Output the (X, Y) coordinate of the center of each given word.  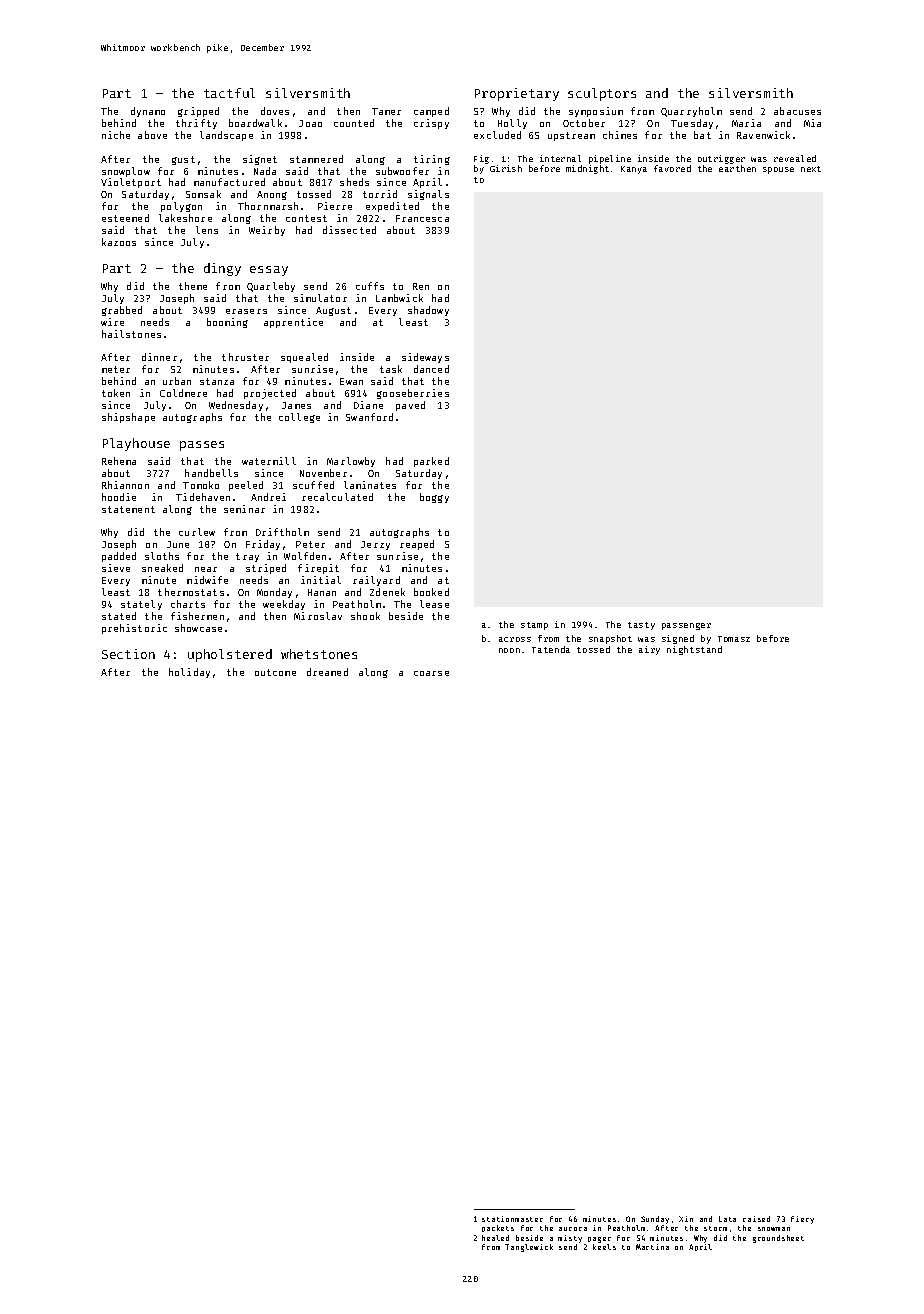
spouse (778, 170)
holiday (189, 673)
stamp (534, 626)
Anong (272, 195)
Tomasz (734, 639)
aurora (573, 1229)
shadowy (428, 311)
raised (756, 1219)
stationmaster (512, 1219)
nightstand (694, 650)
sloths (162, 556)
